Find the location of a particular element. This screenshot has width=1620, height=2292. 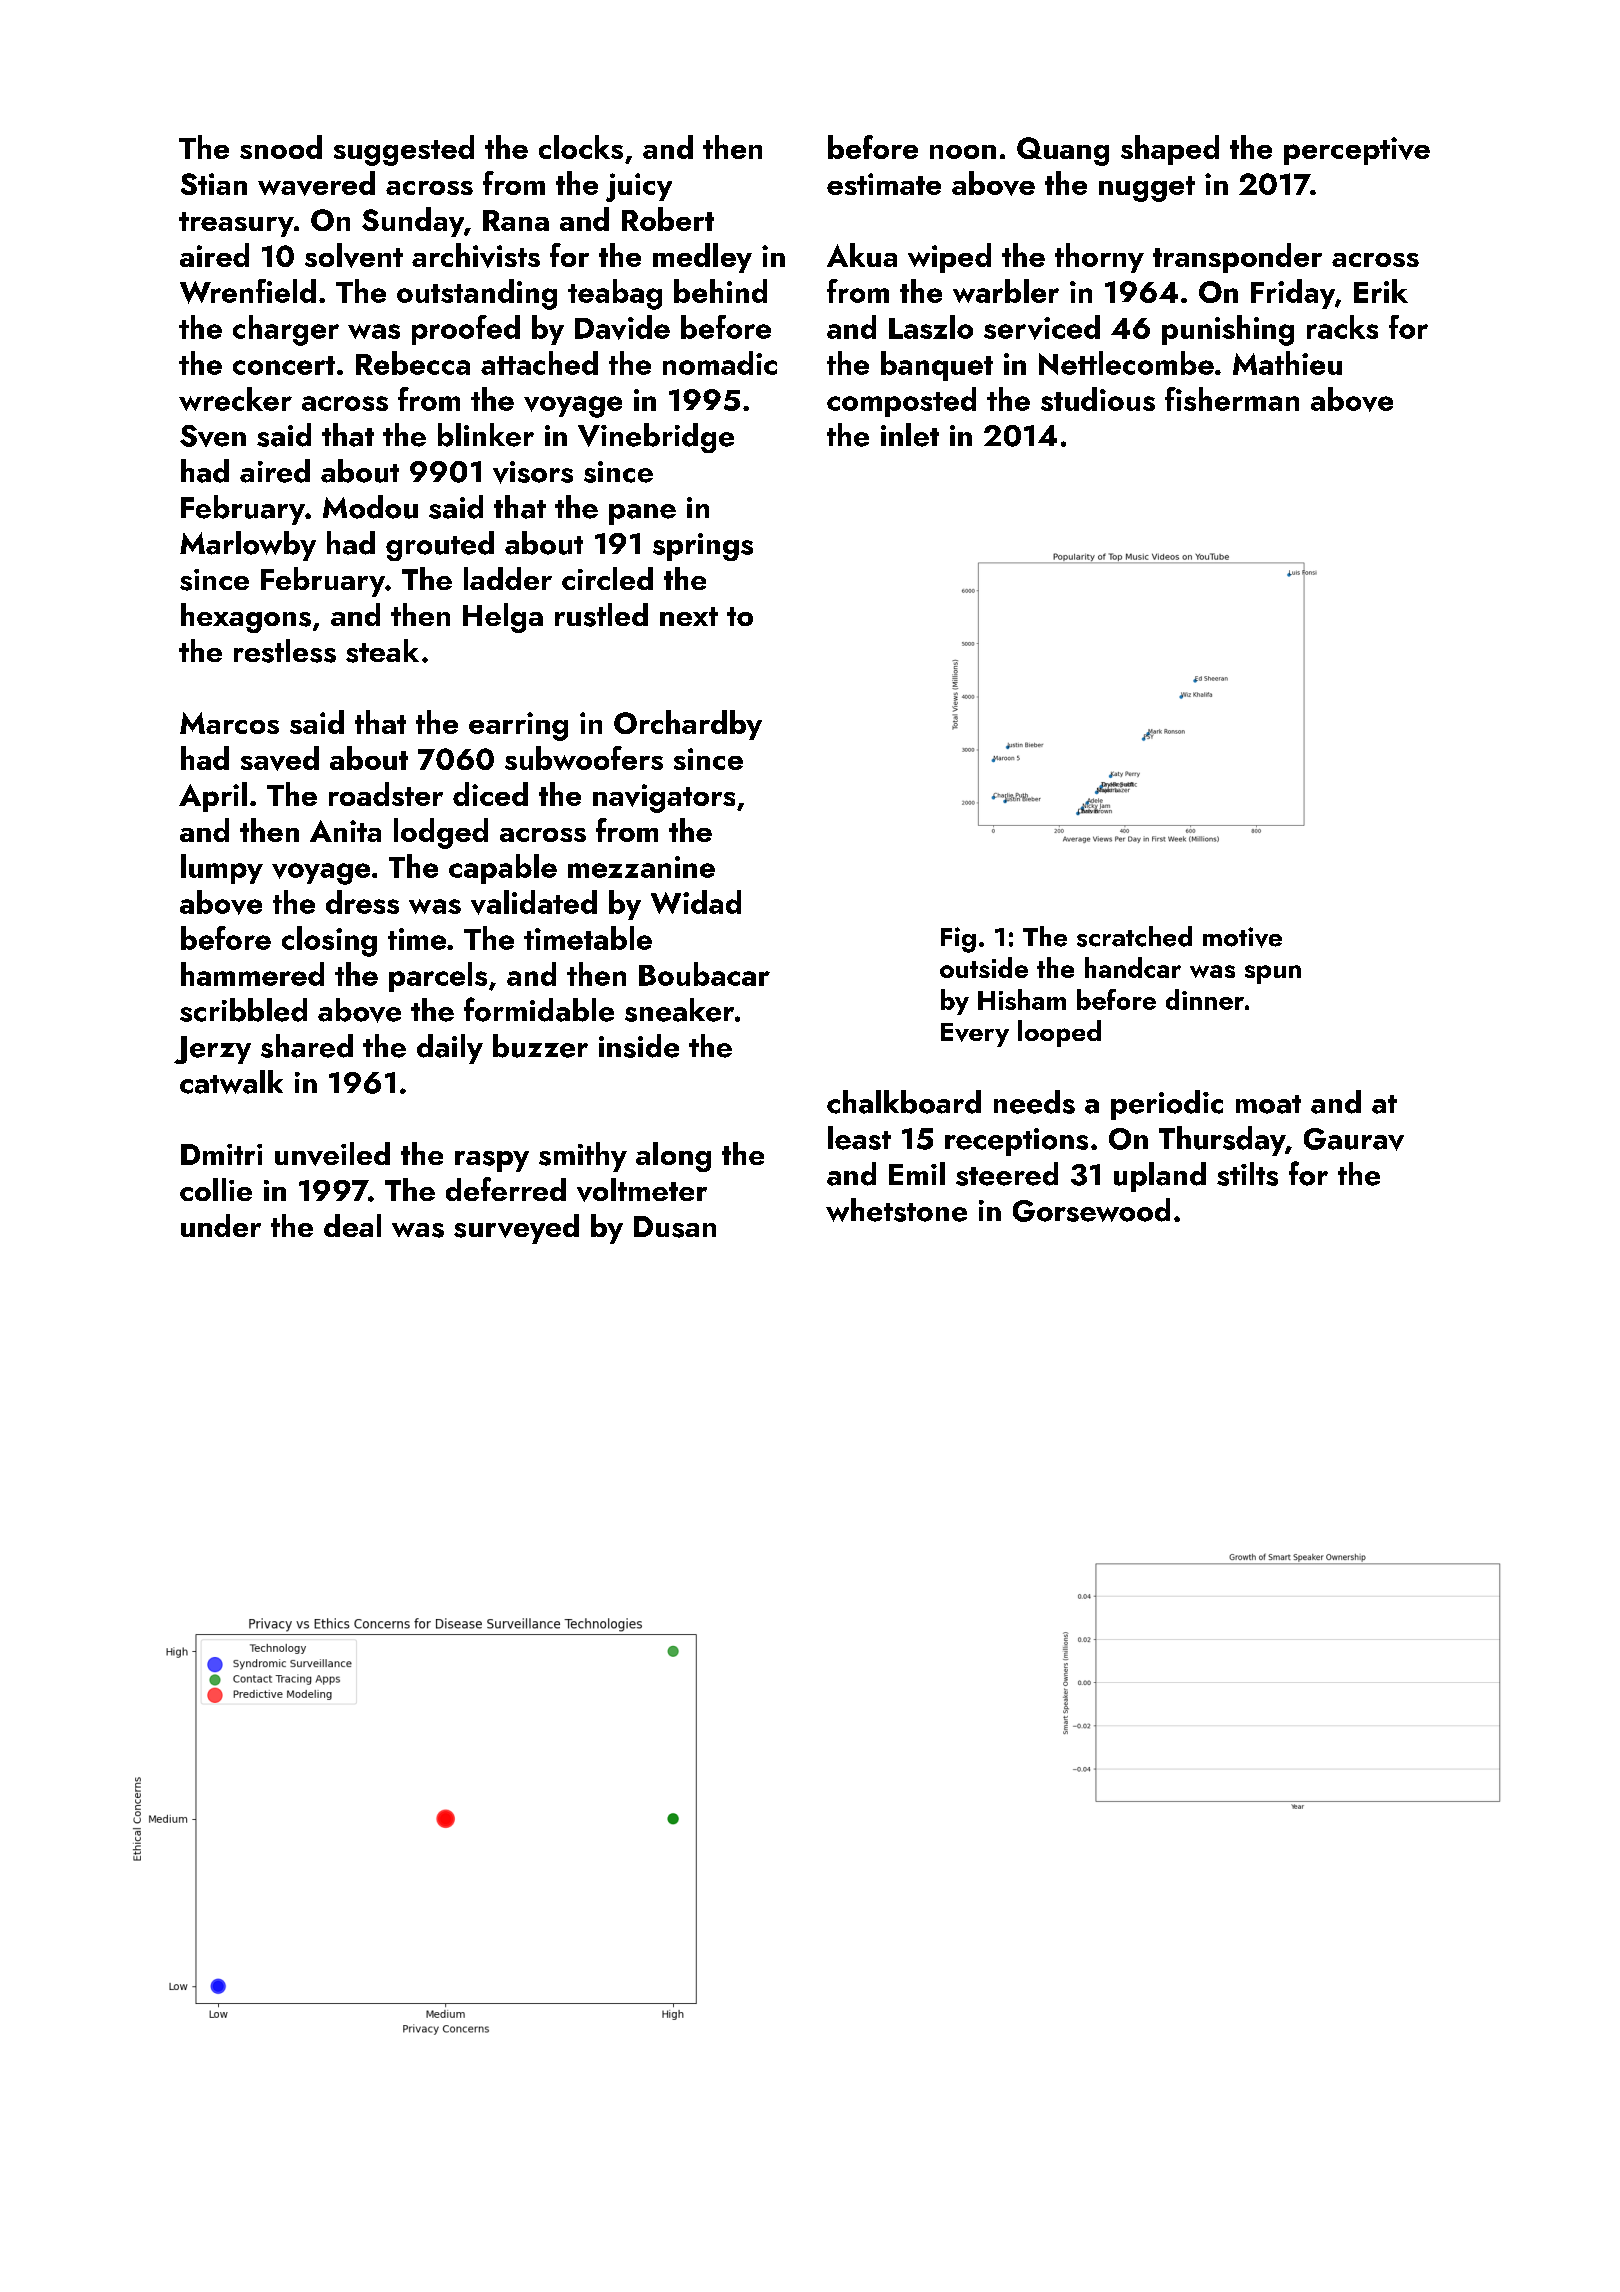

noon is located at coordinates (963, 152).
